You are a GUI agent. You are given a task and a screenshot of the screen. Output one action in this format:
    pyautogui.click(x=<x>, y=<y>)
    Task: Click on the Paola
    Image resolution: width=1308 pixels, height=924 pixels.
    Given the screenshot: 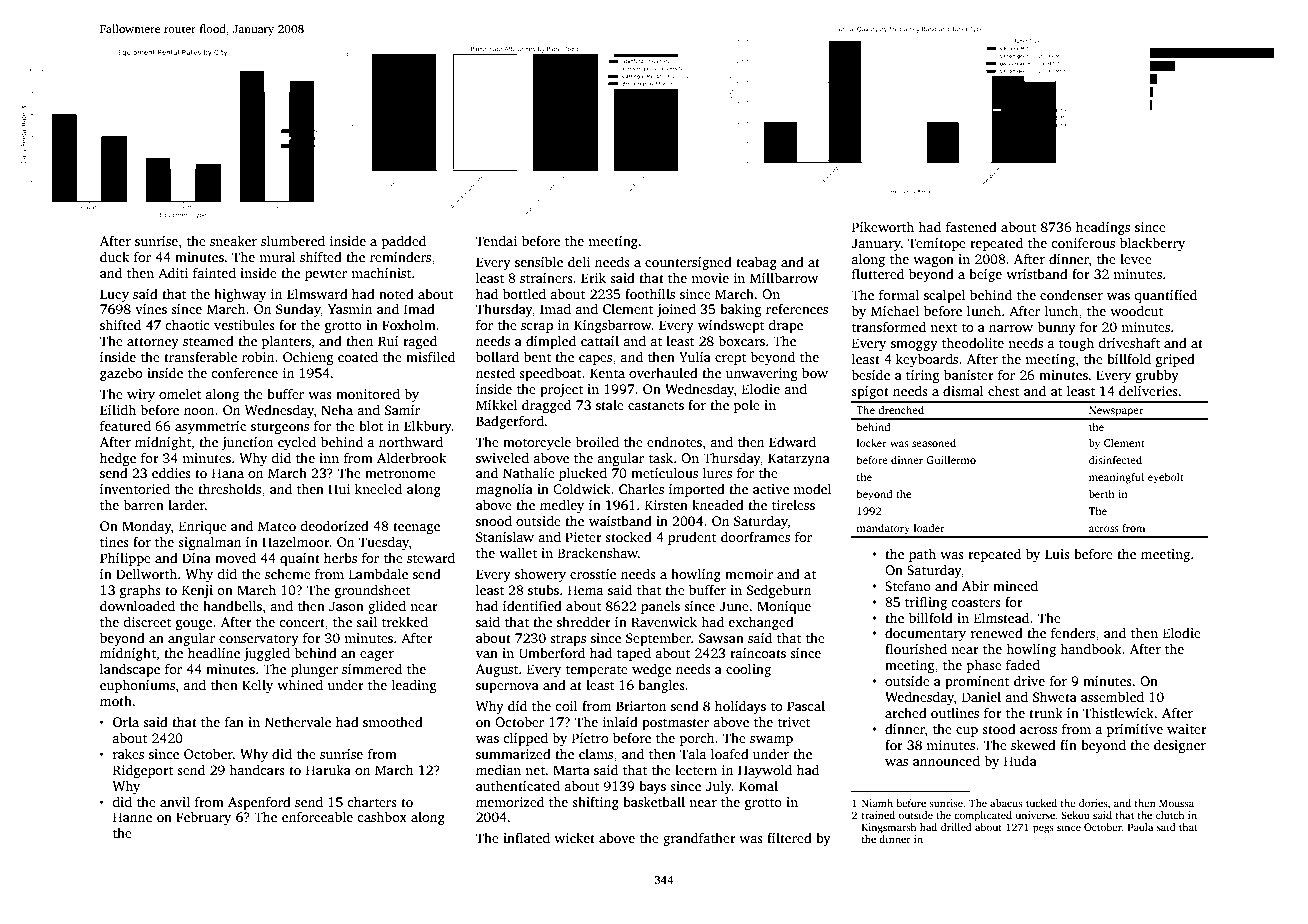 What is the action you would take?
    pyautogui.click(x=1140, y=827)
